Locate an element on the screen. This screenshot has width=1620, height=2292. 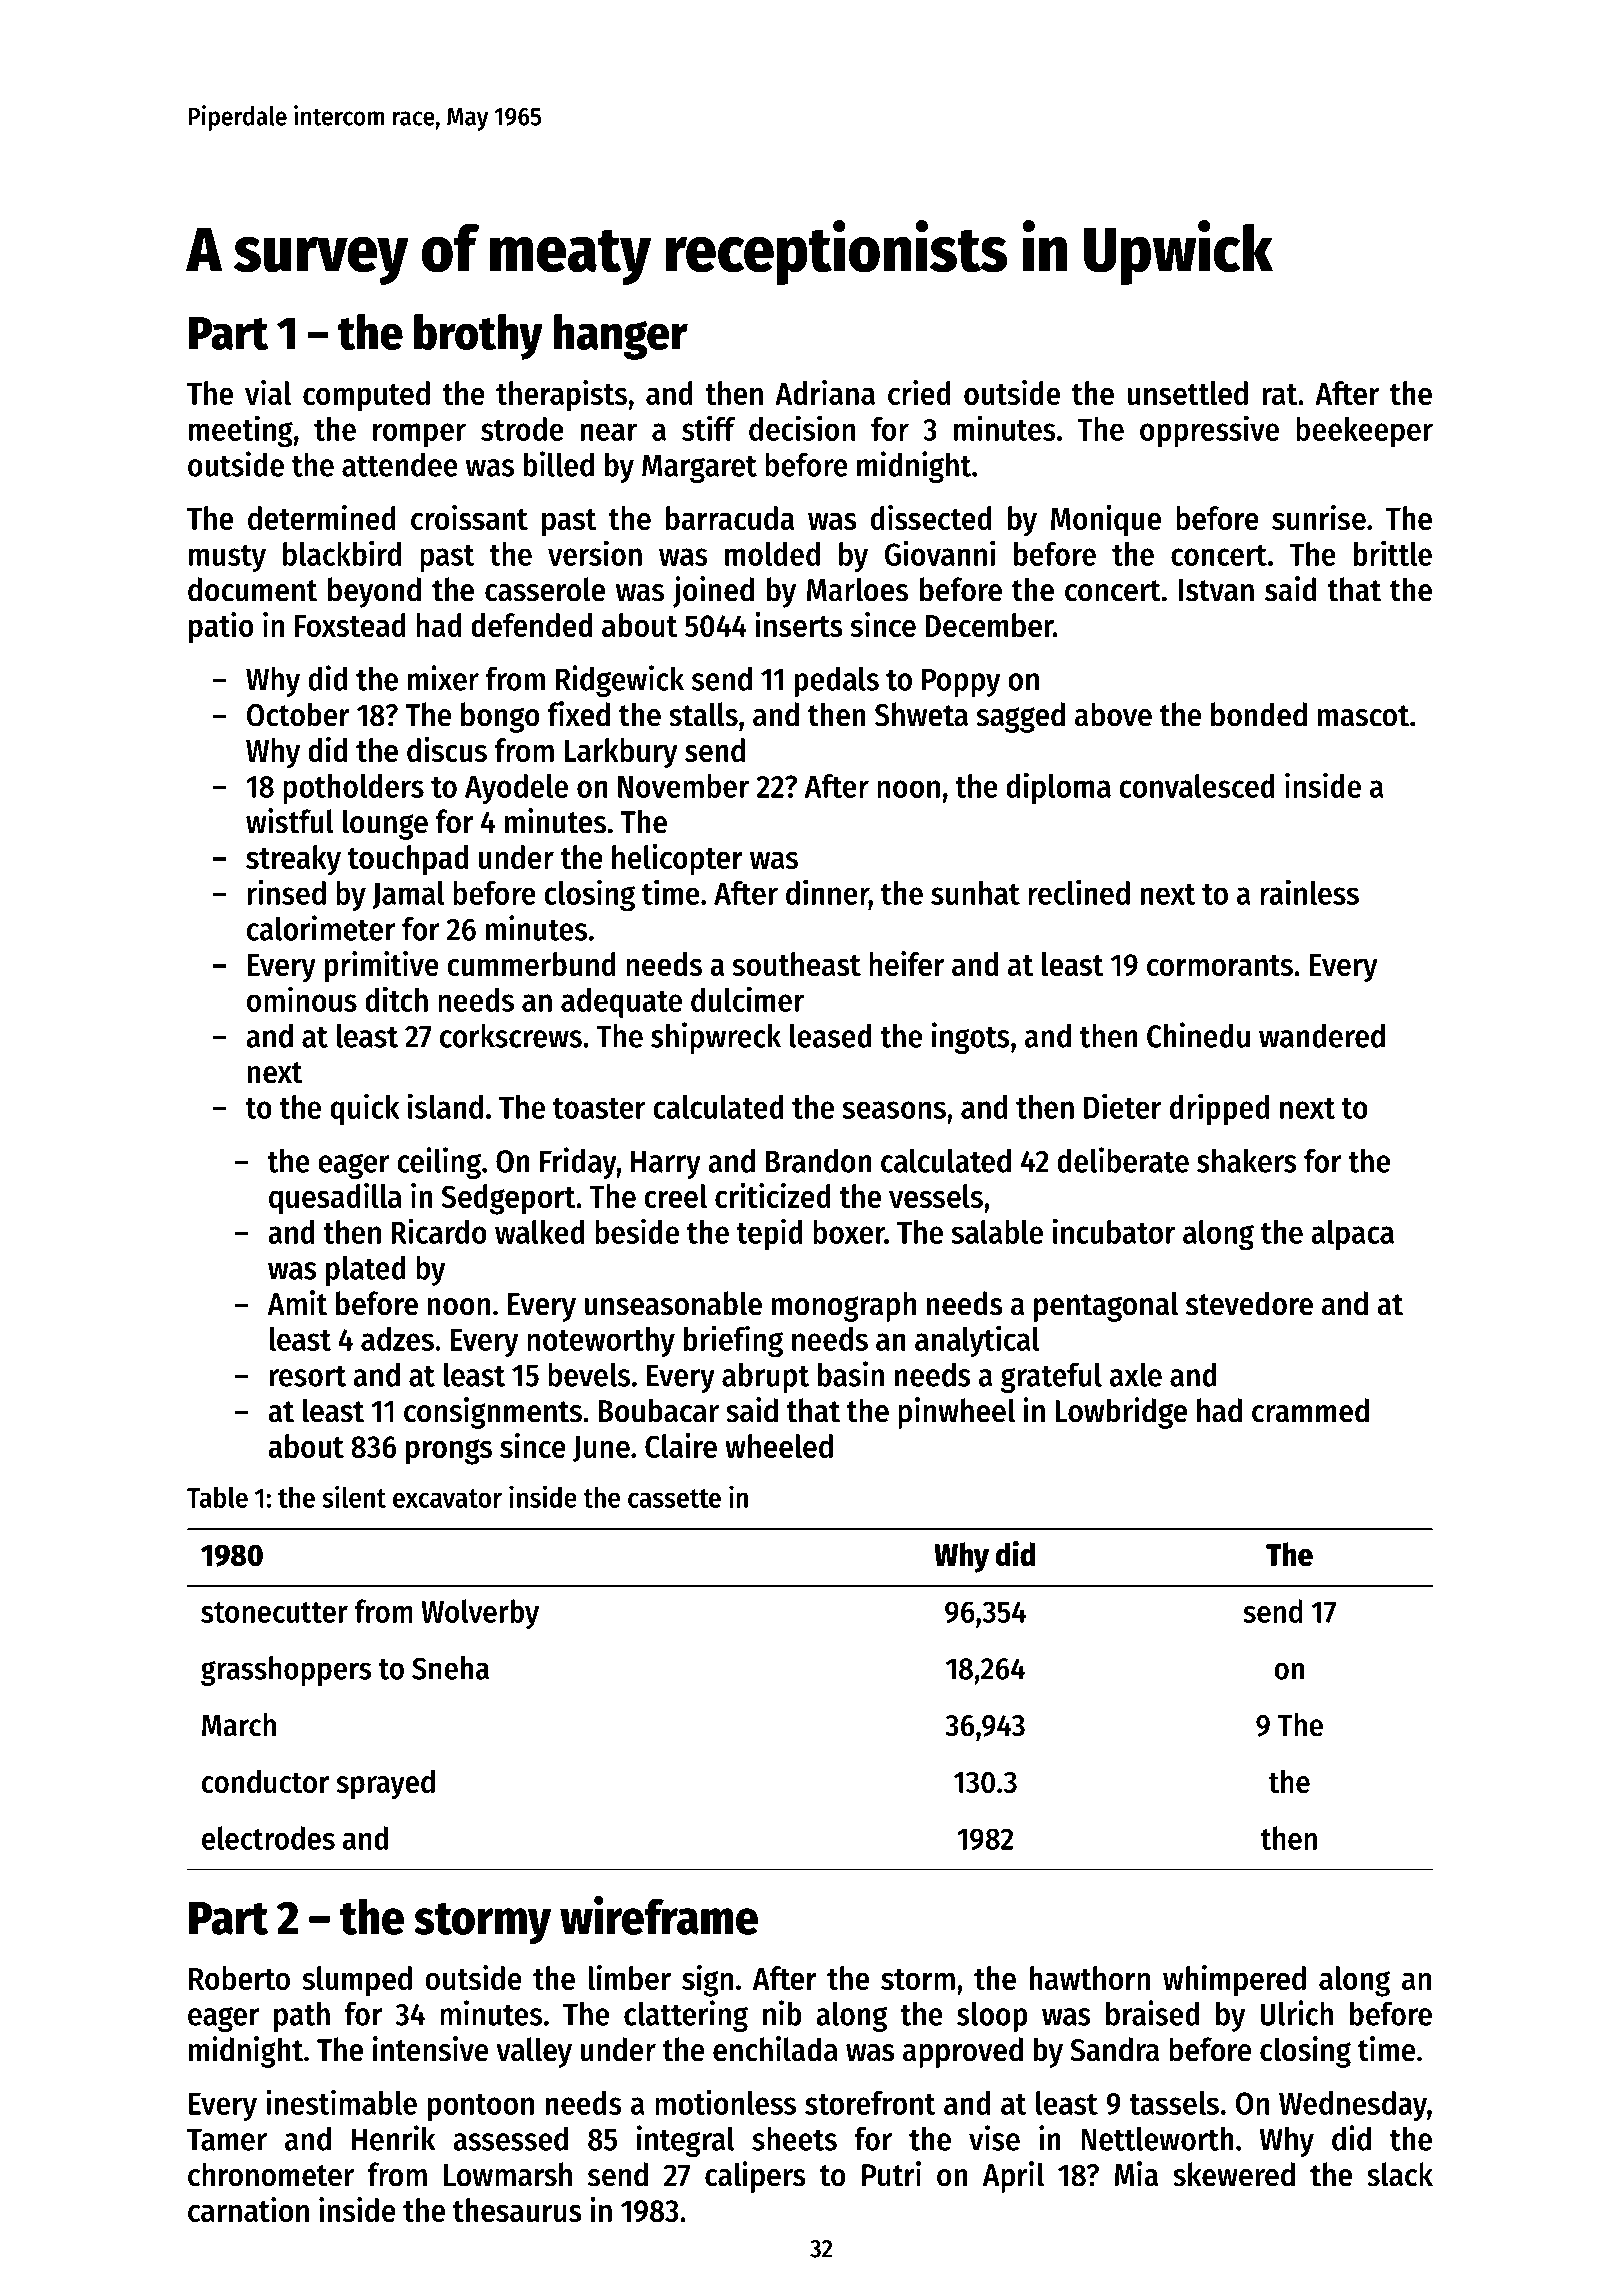
sunrise is located at coordinates (1319, 517).
